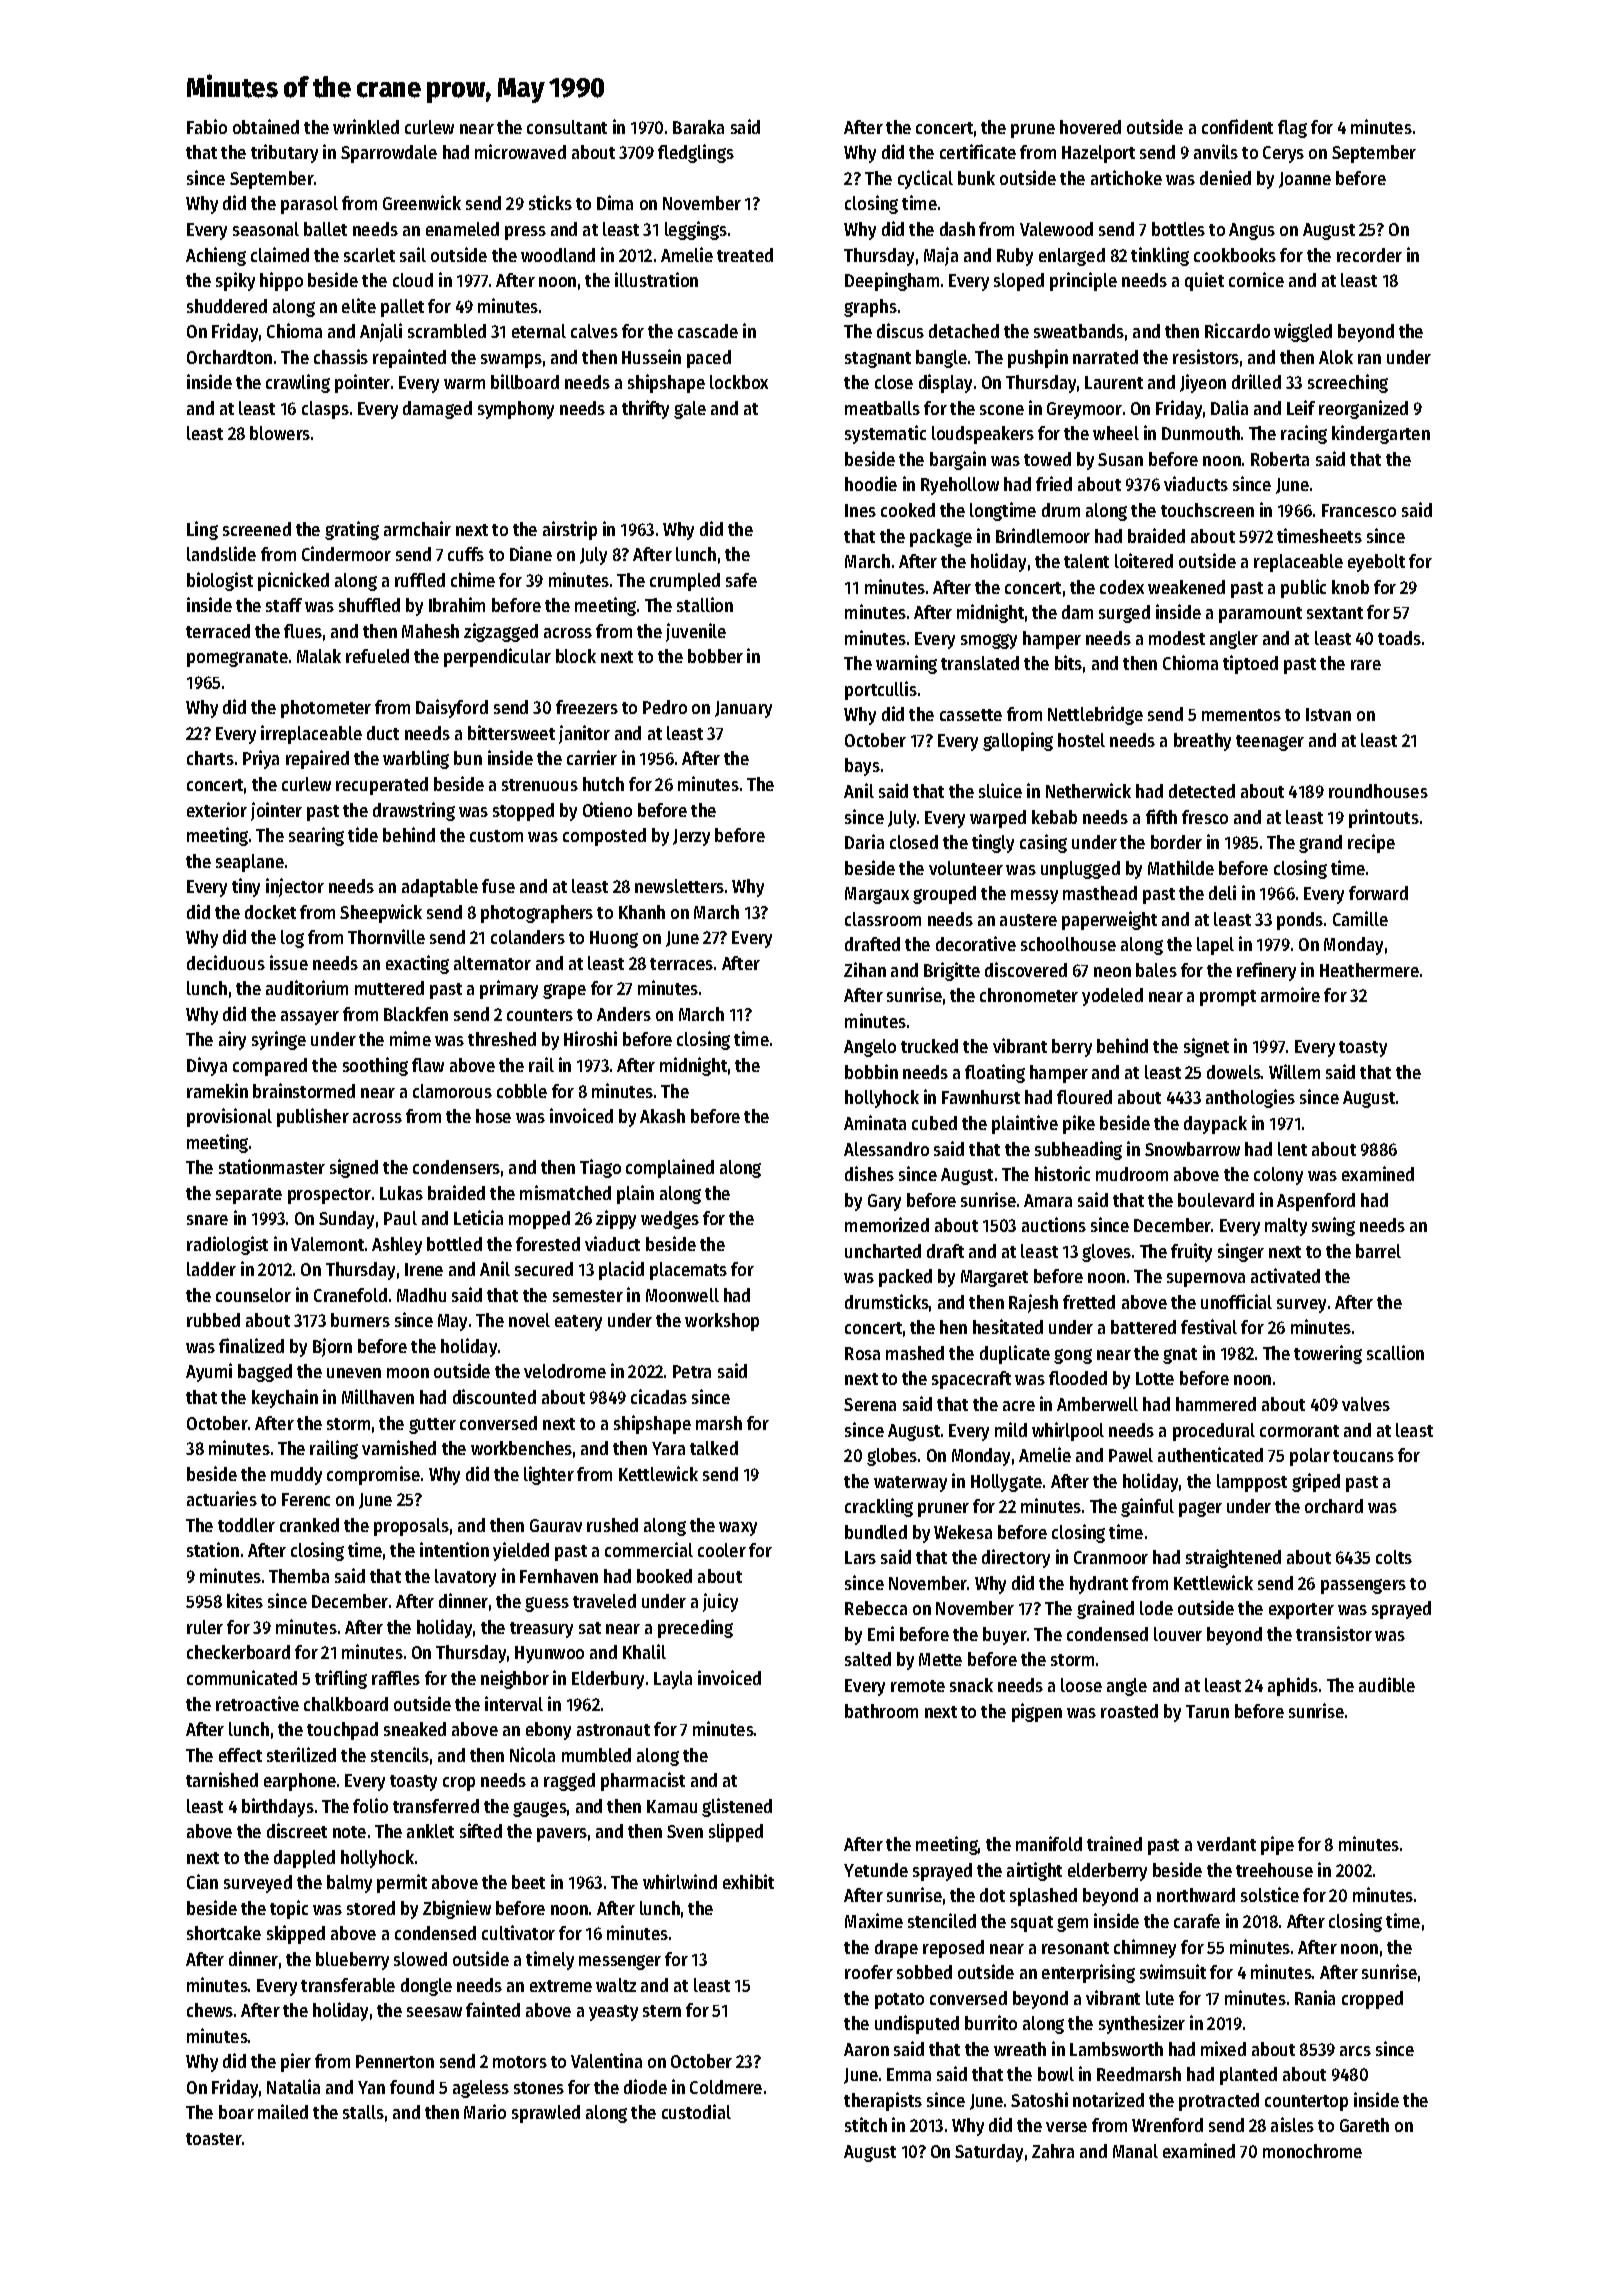 The height and width of the page is (2292, 1620). I want to click on classroom, so click(883, 919).
